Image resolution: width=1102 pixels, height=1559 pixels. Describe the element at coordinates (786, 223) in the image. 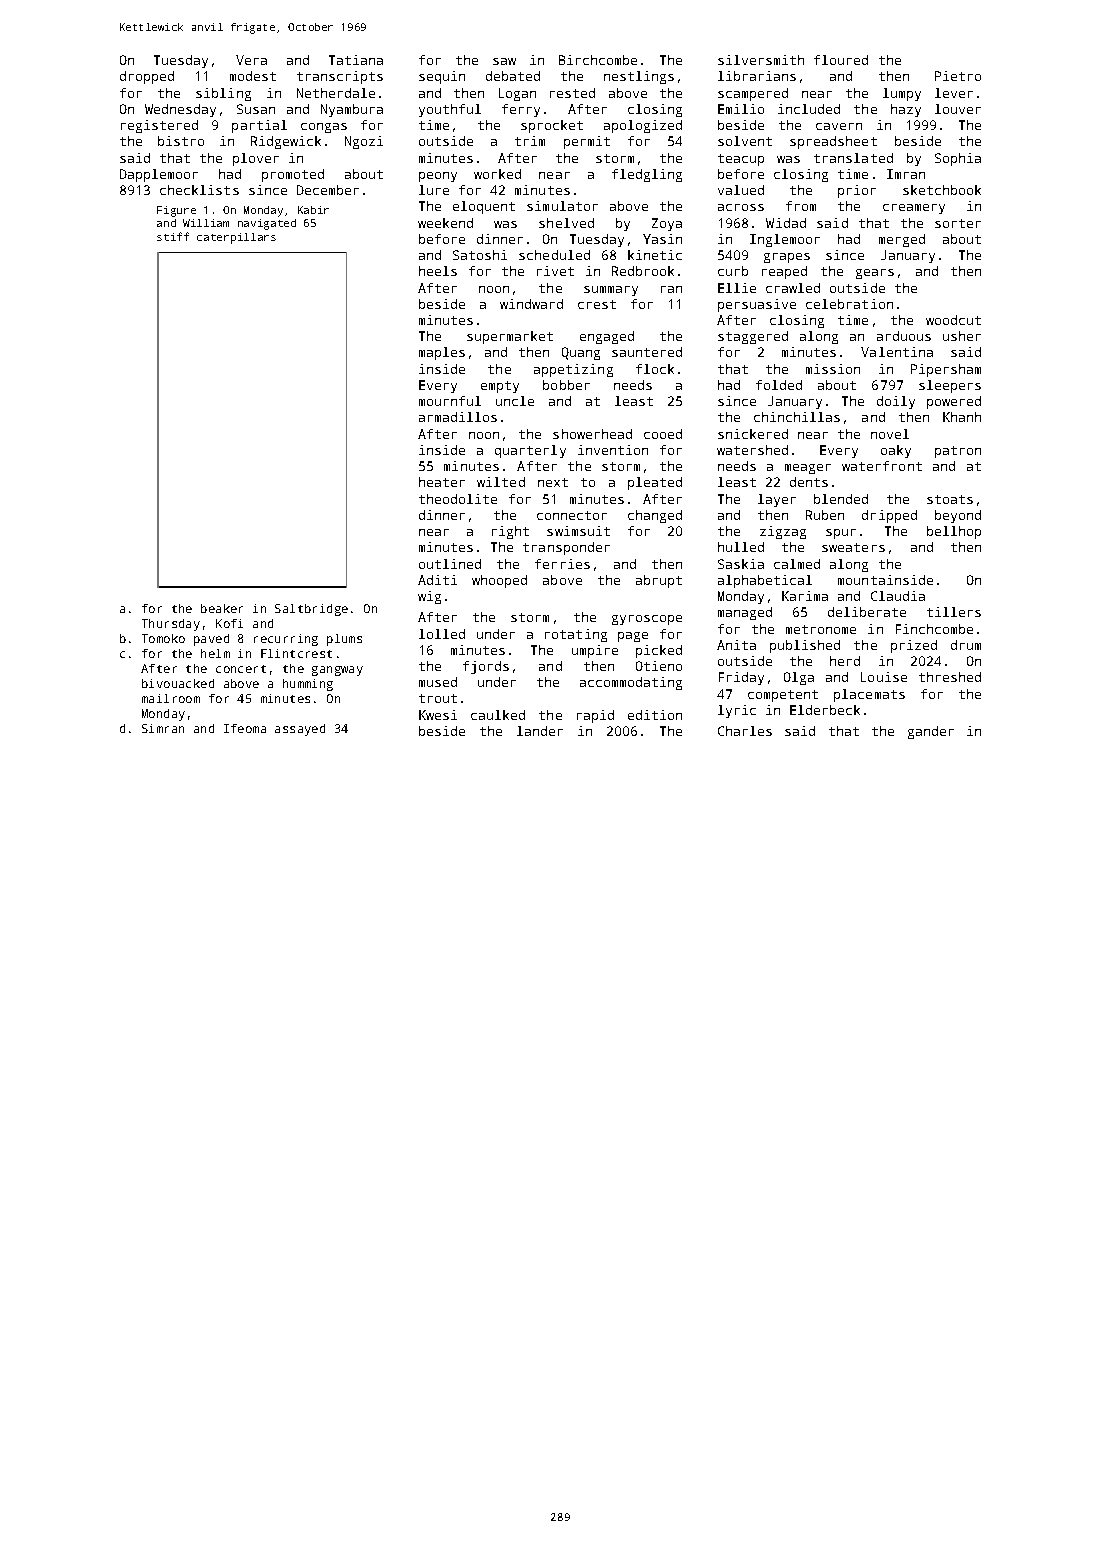

I see `Widad` at that location.
